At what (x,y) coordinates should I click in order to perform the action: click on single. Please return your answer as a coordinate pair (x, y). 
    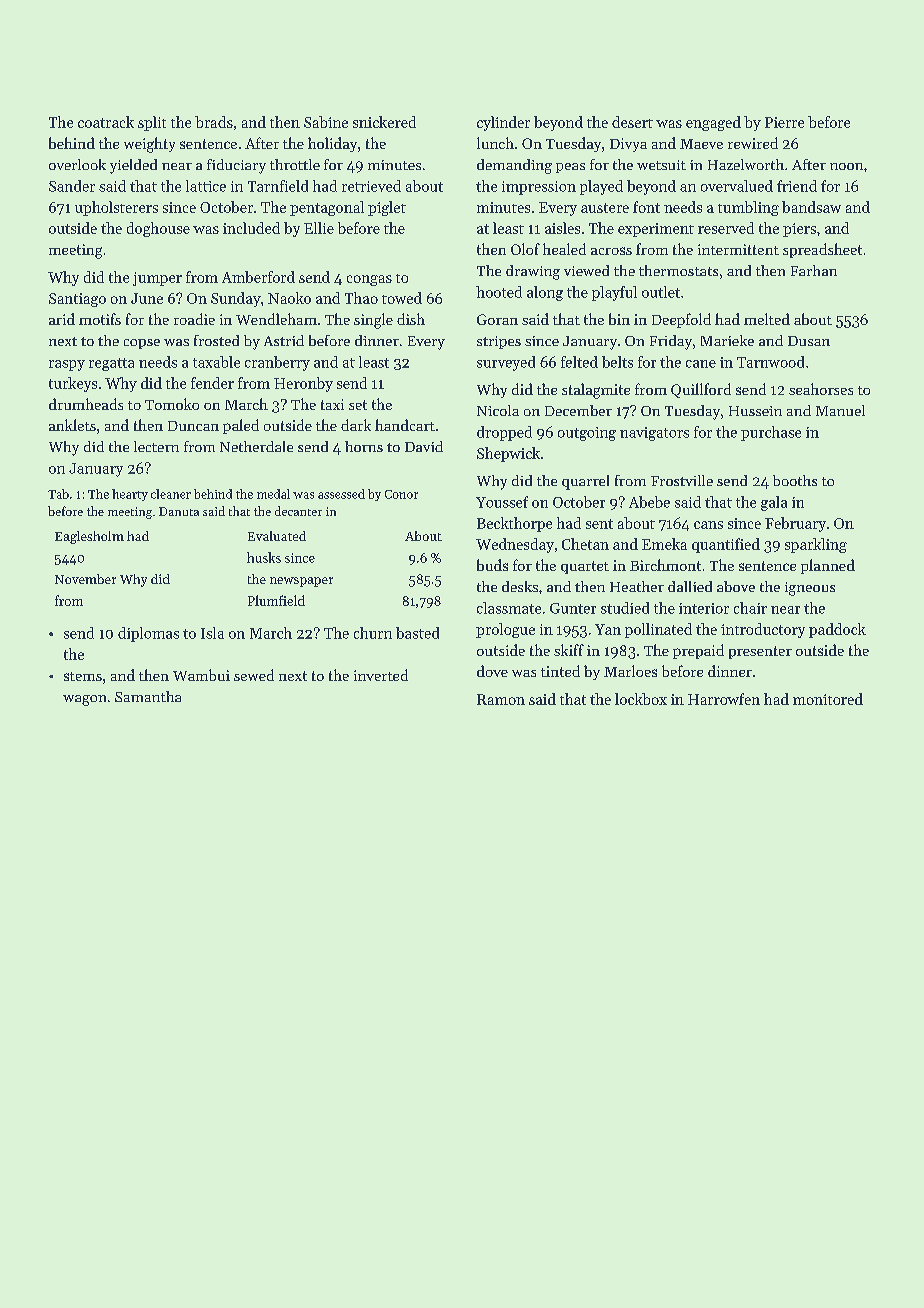
    Looking at the image, I should click on (373, 321).
